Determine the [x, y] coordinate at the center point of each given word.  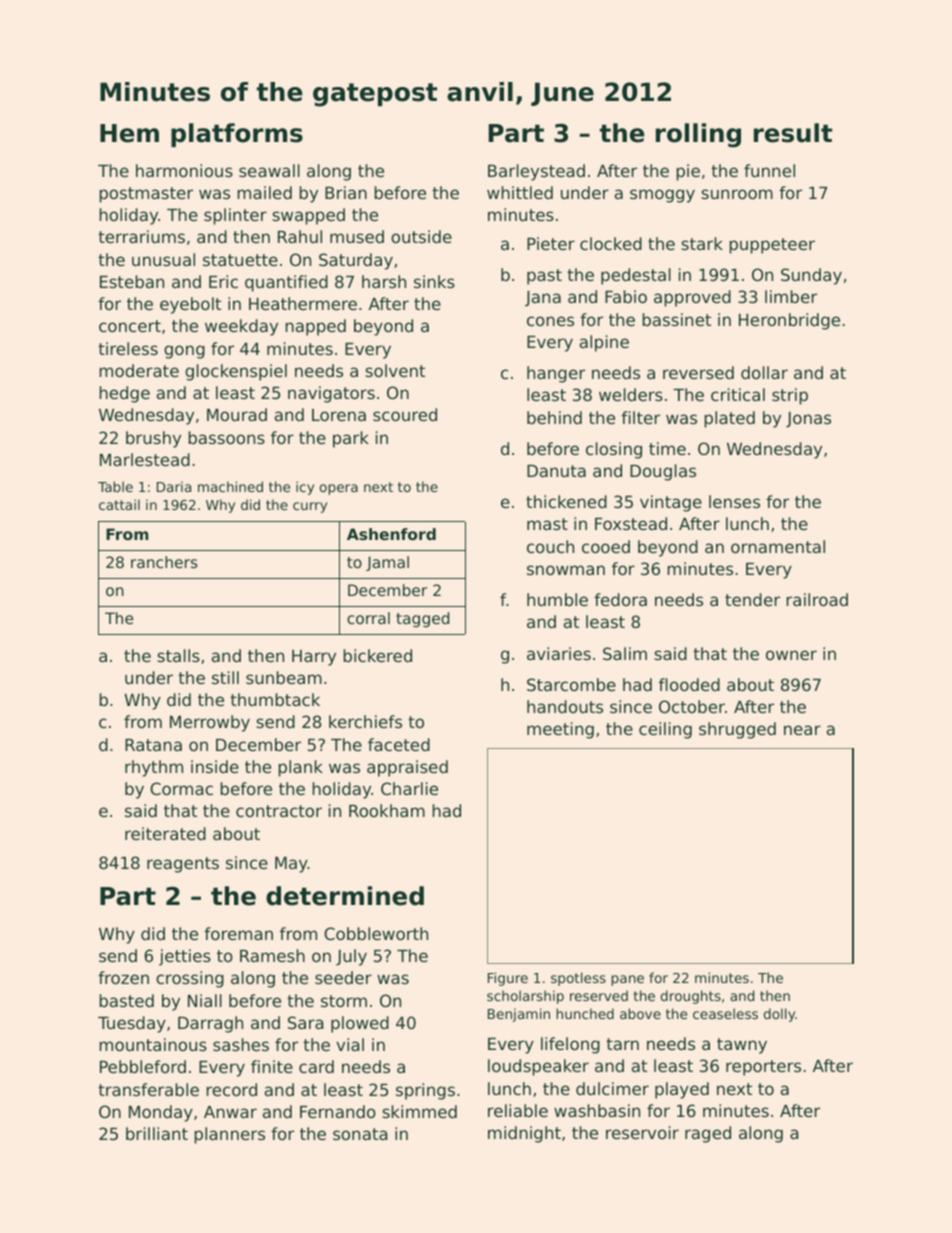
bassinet [677, 319]
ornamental [778, 546]
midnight [524, 1134]
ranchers [164, 562]
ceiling [665, 730]
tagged [422, 619]
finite [272, 1066]
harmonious [184, 170]
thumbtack [275, 699]
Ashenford [391, 534]
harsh [384, 281]
